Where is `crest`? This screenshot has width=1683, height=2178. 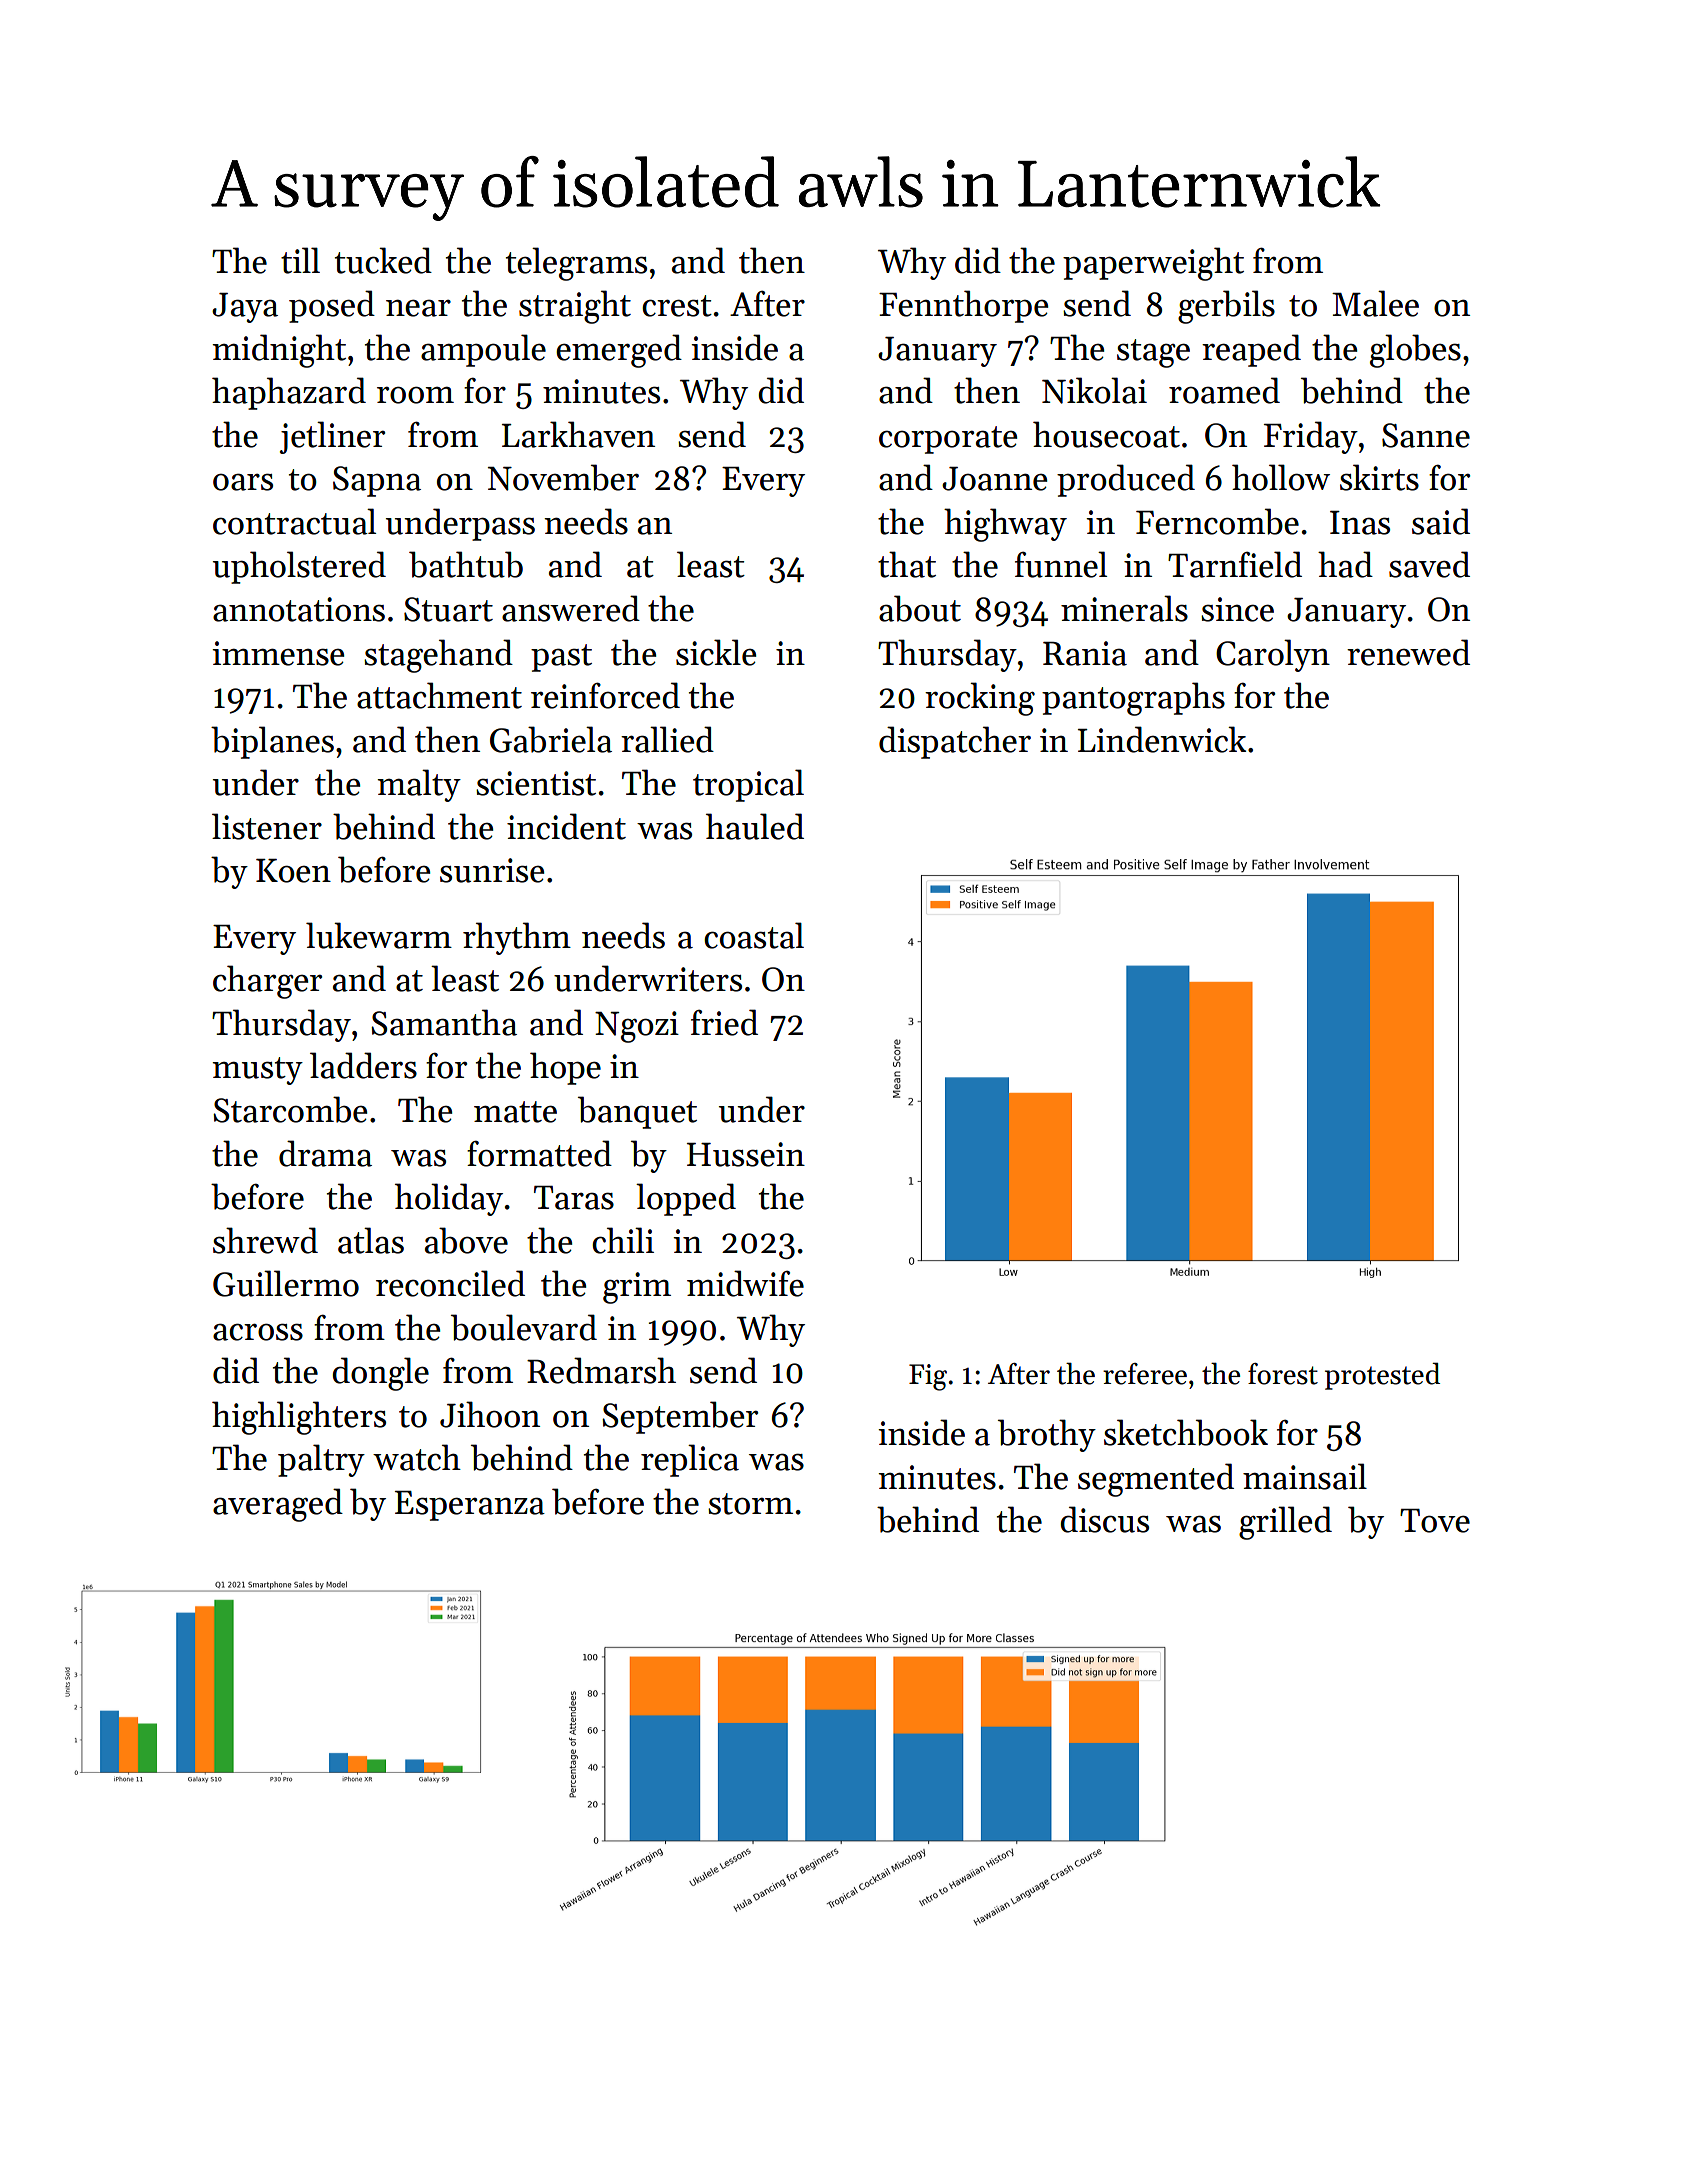 crest is located at coordinates (677, 306).
